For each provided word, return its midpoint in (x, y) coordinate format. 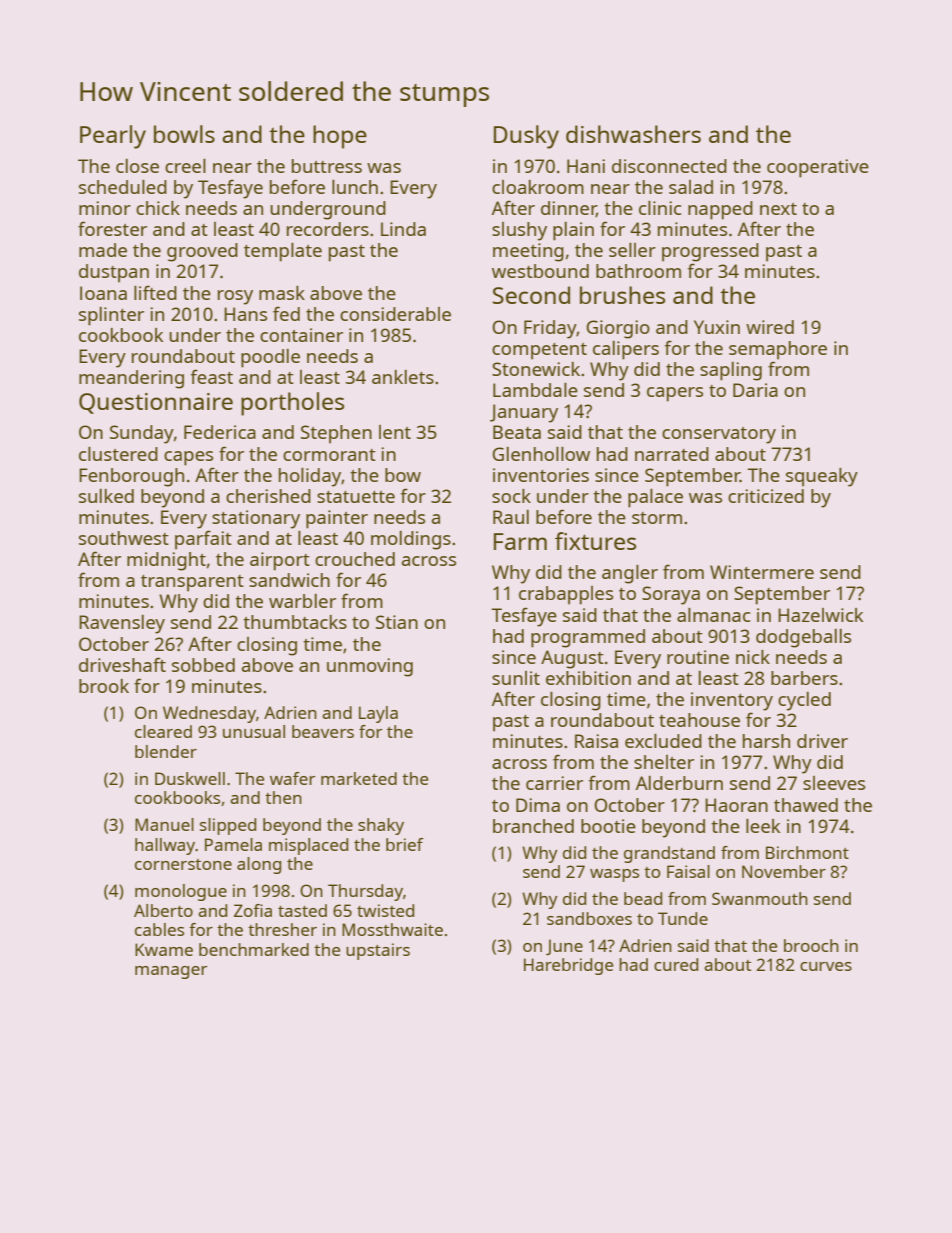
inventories (541, 475)
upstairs (378, 951)
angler (630, 574)
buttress (327, 166)
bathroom (638, 271)
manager (171, 972)
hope (340, 137)
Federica (220, 432)
